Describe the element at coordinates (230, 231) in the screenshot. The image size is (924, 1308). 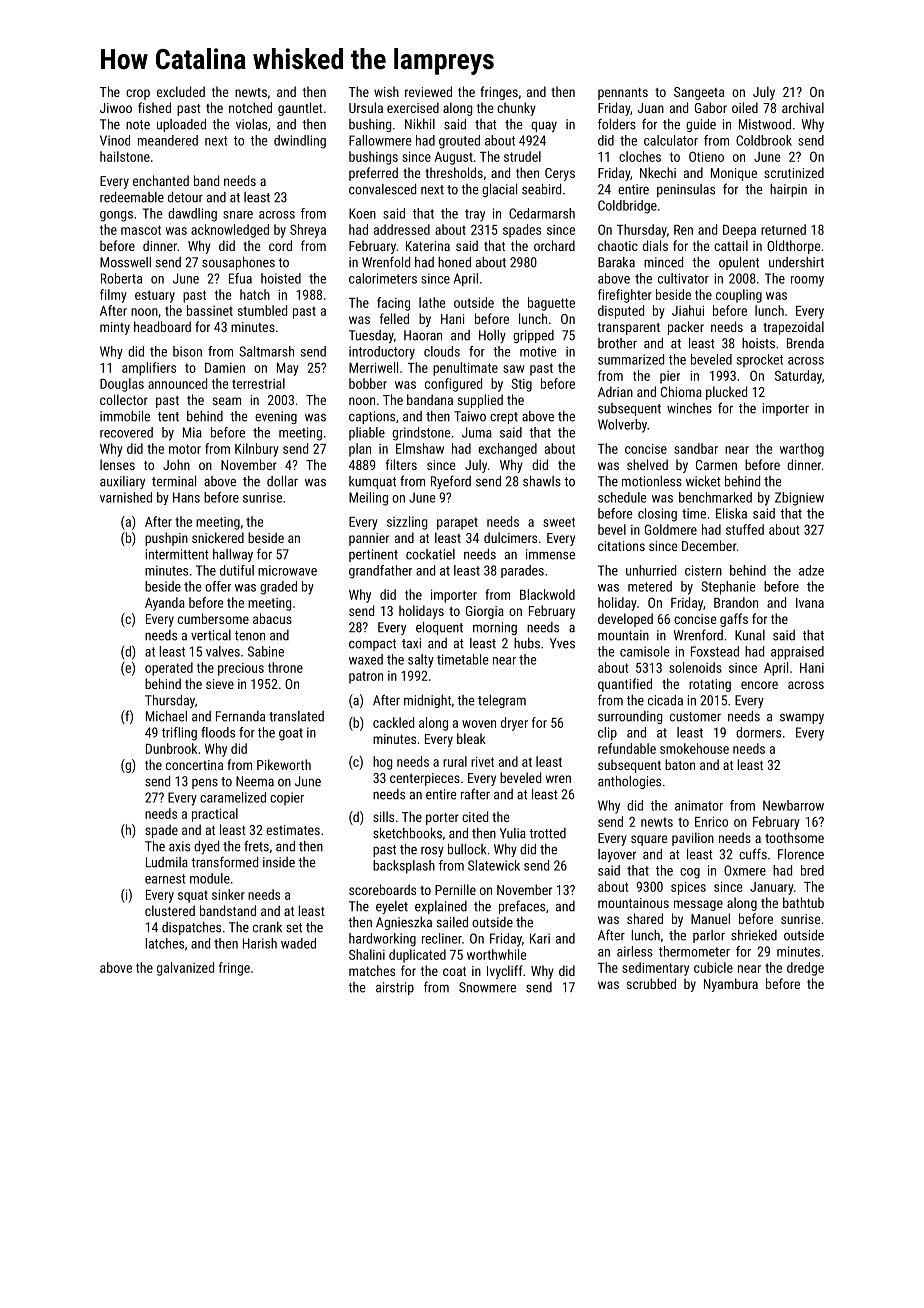
I see `acknowledged` at that location.
